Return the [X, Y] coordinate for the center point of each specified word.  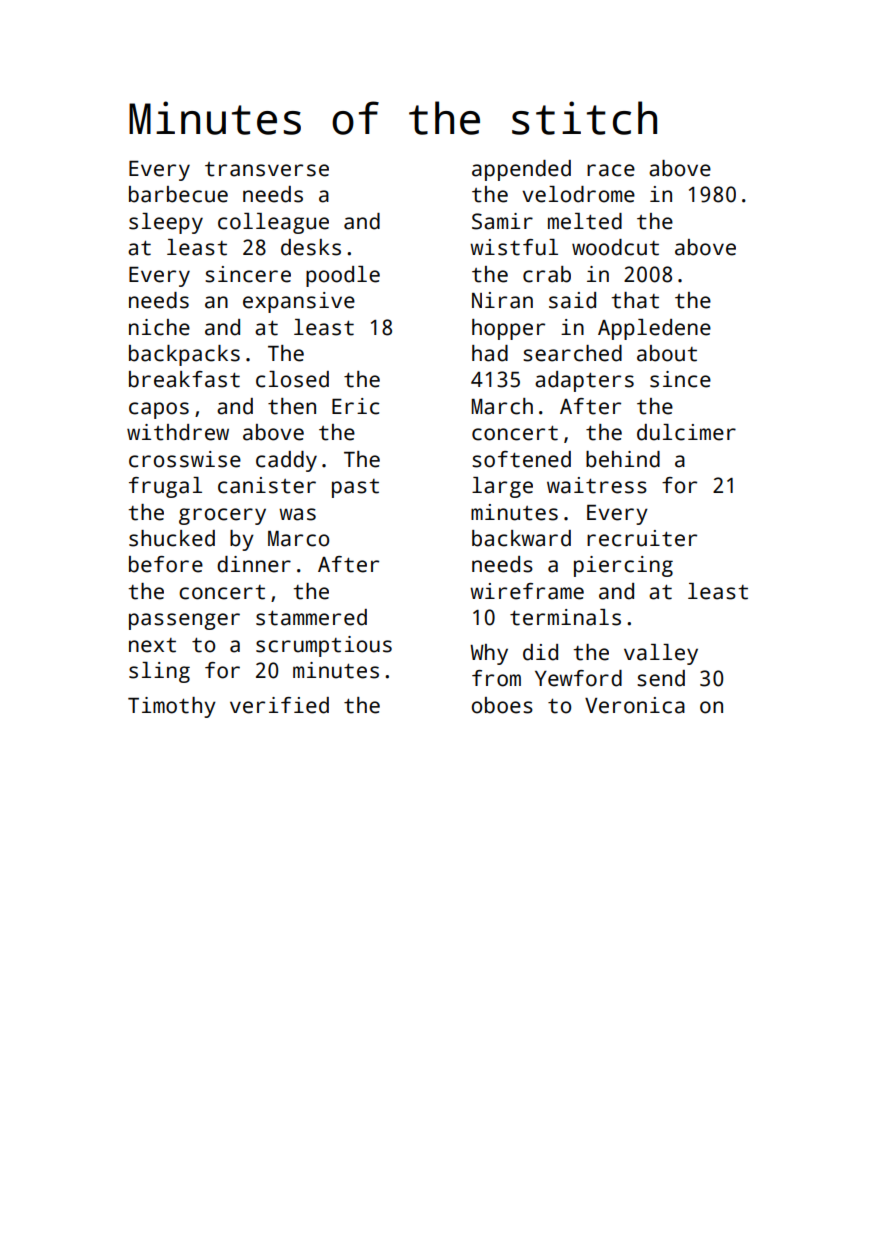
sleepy [166, 223]
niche [159, 327]
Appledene [654, 329]
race [611, 170]
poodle [343, 276]
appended [521, 170]
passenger [184, 621]
